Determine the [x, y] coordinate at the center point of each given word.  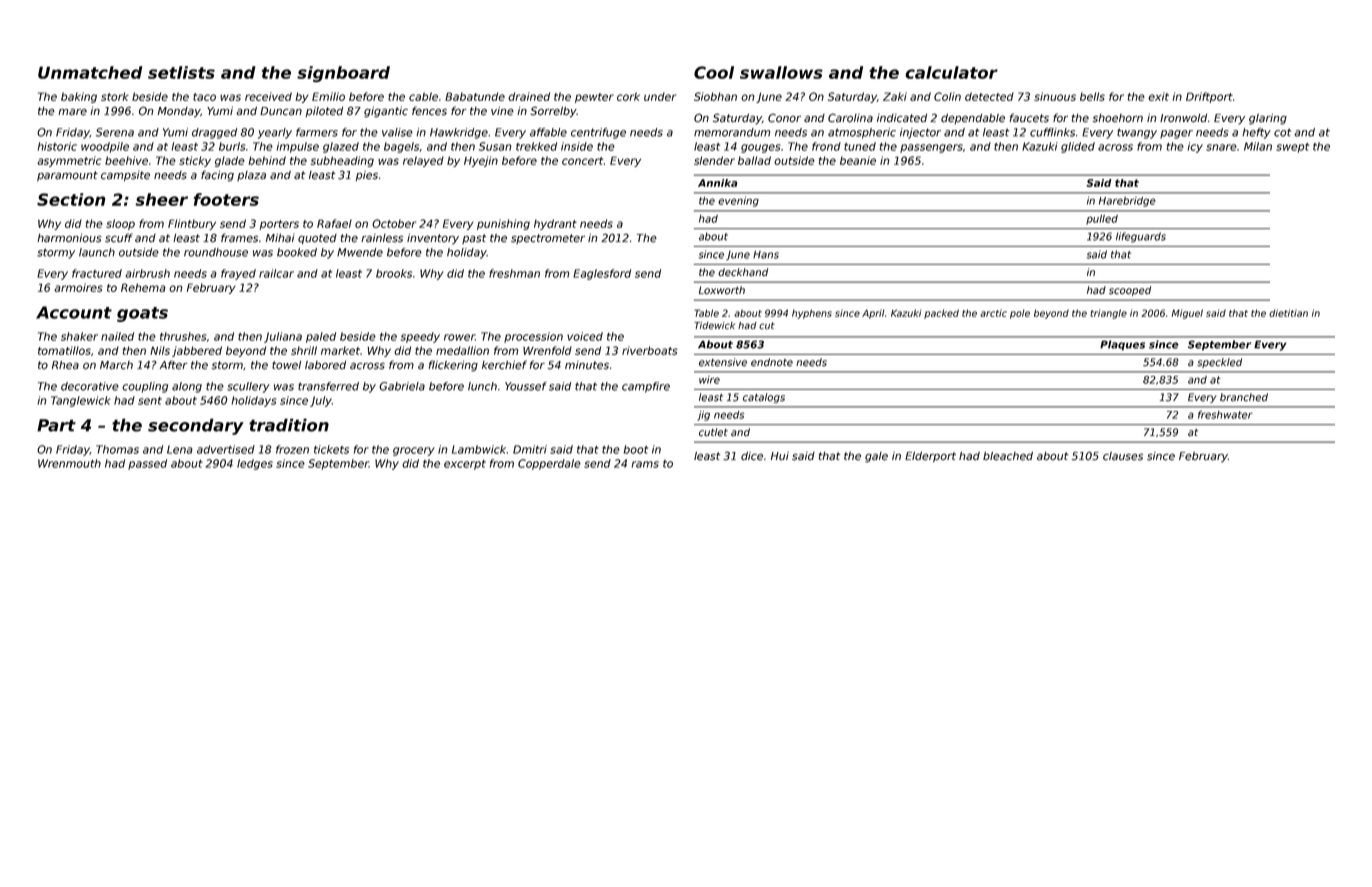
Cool [714, 72]
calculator [951, 72]
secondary [196, 426]
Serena [115, 132]
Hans [766, 255]
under [660, 96]
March [116, 365]
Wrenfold [547, 350]
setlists [181, 72]
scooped [1130, 291]
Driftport [1209, 97]
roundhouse [216, 252]
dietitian [1288, 313]
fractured [97, 273]
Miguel [1187, 314]
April [873, 314]
